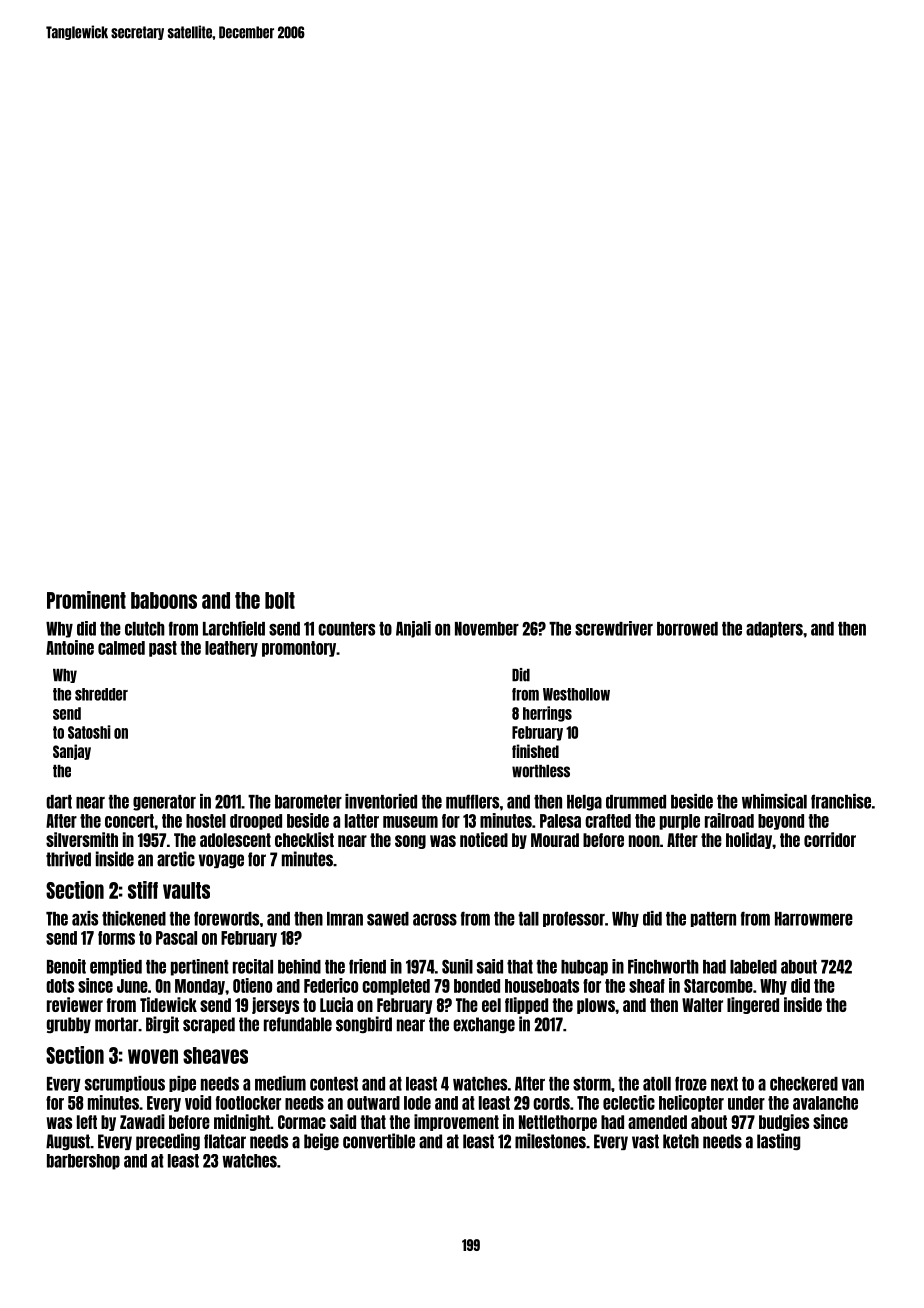 This screenshot has height=1308, width=924. Describe the element at coordinates (83, 1162) in the screenshot. I see `barbershop` at that location.
